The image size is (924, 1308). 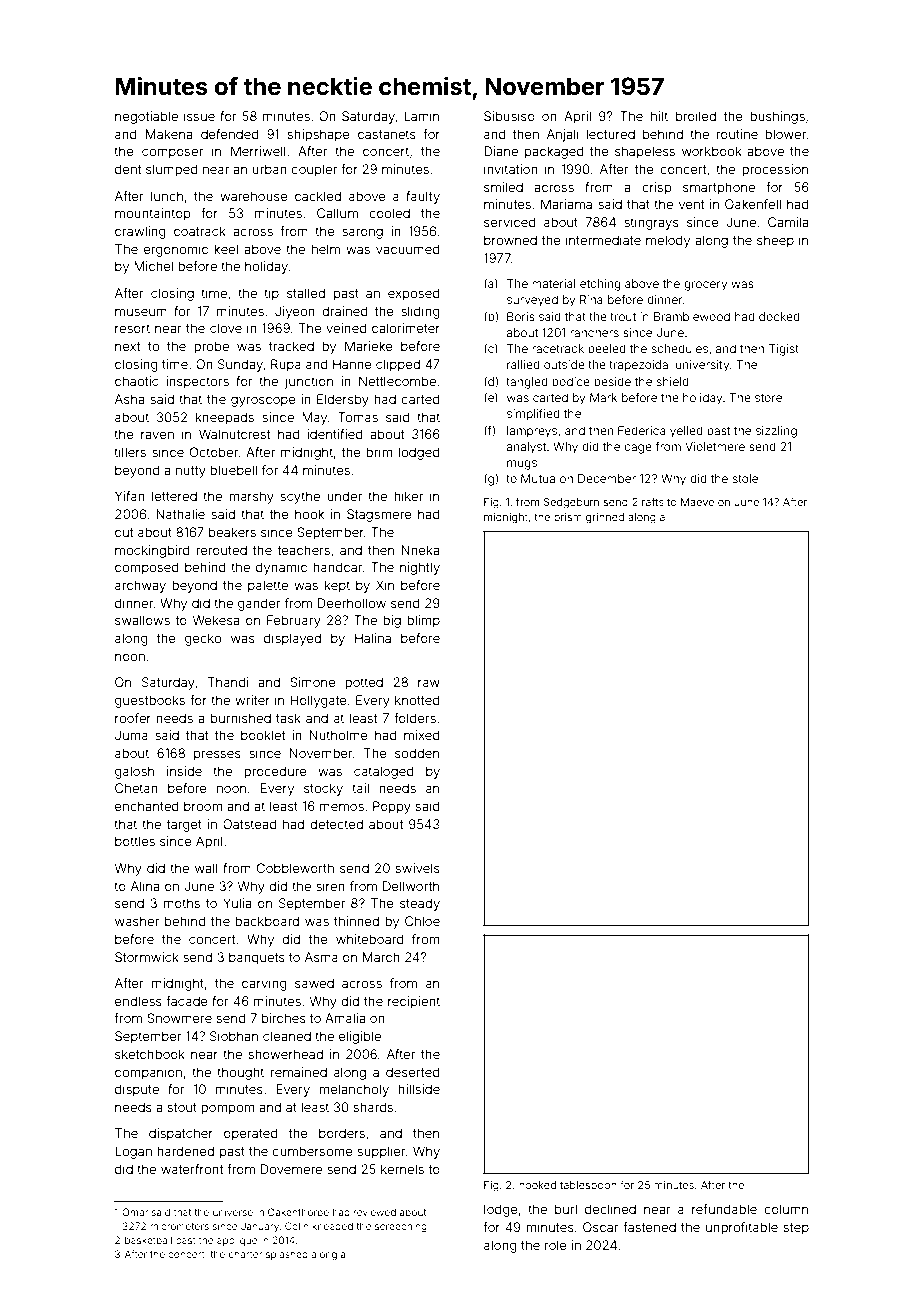 What do you see at coordinates (146, 117) in the screenshot?
I see `negotiable` at bounding box center [146, 117].
